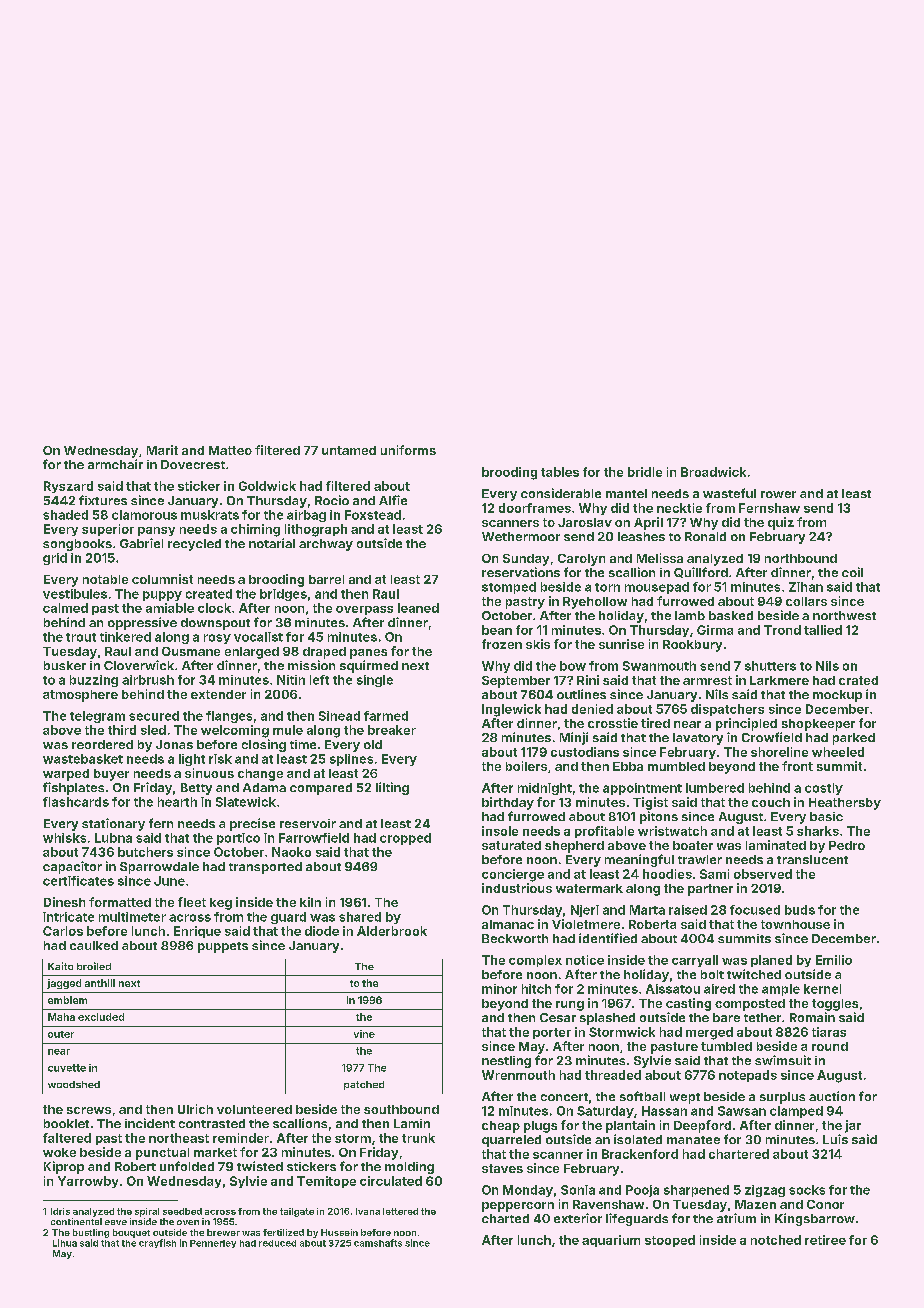 Image resolution: width=924 pixels, height=1308 pixels. What do you see at coordinates (838, 752) in the screenshot?
I see `wheeled` at bounding box center [838, 752].
